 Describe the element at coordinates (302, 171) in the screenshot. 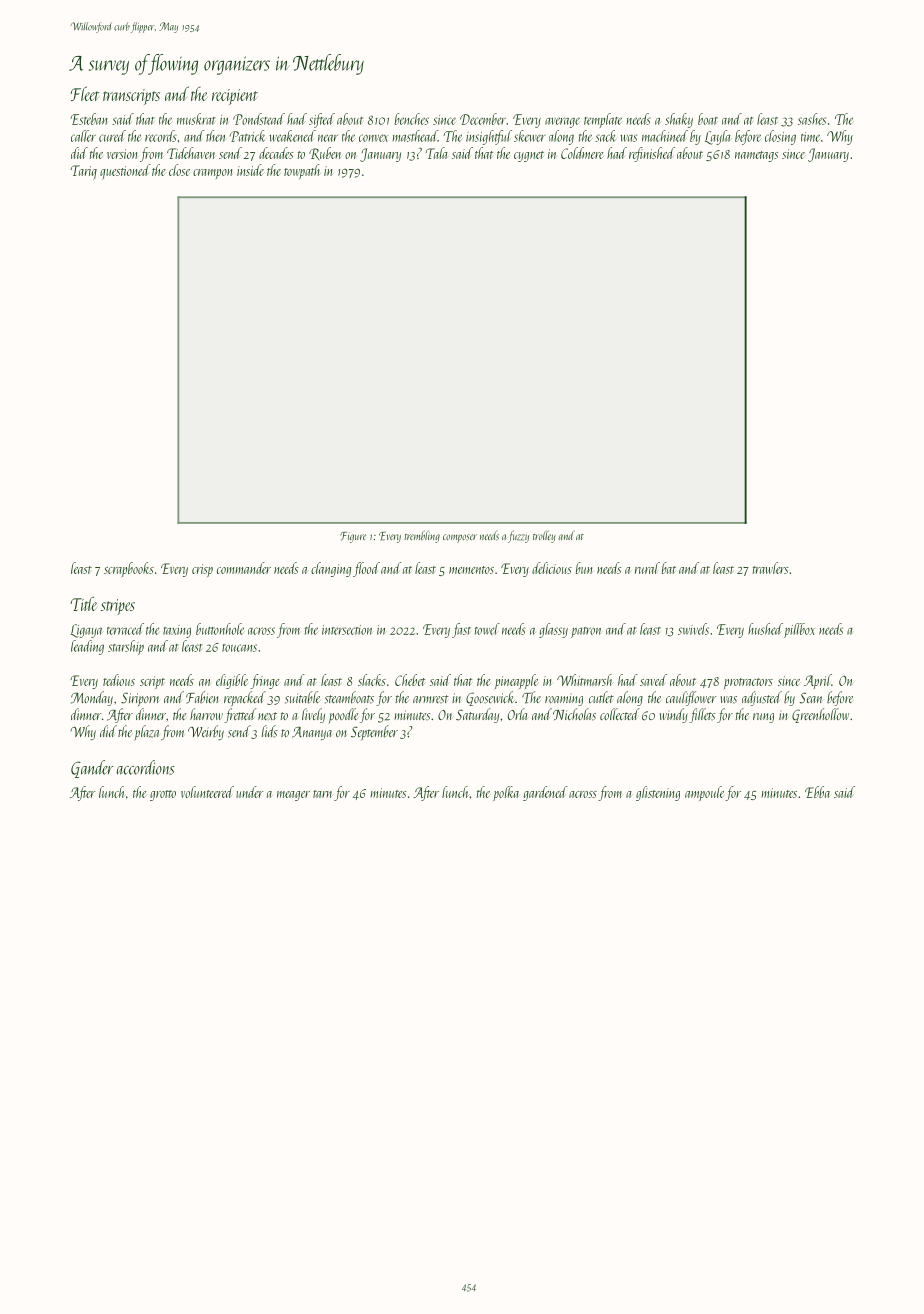

I see `towpath` at that location.
